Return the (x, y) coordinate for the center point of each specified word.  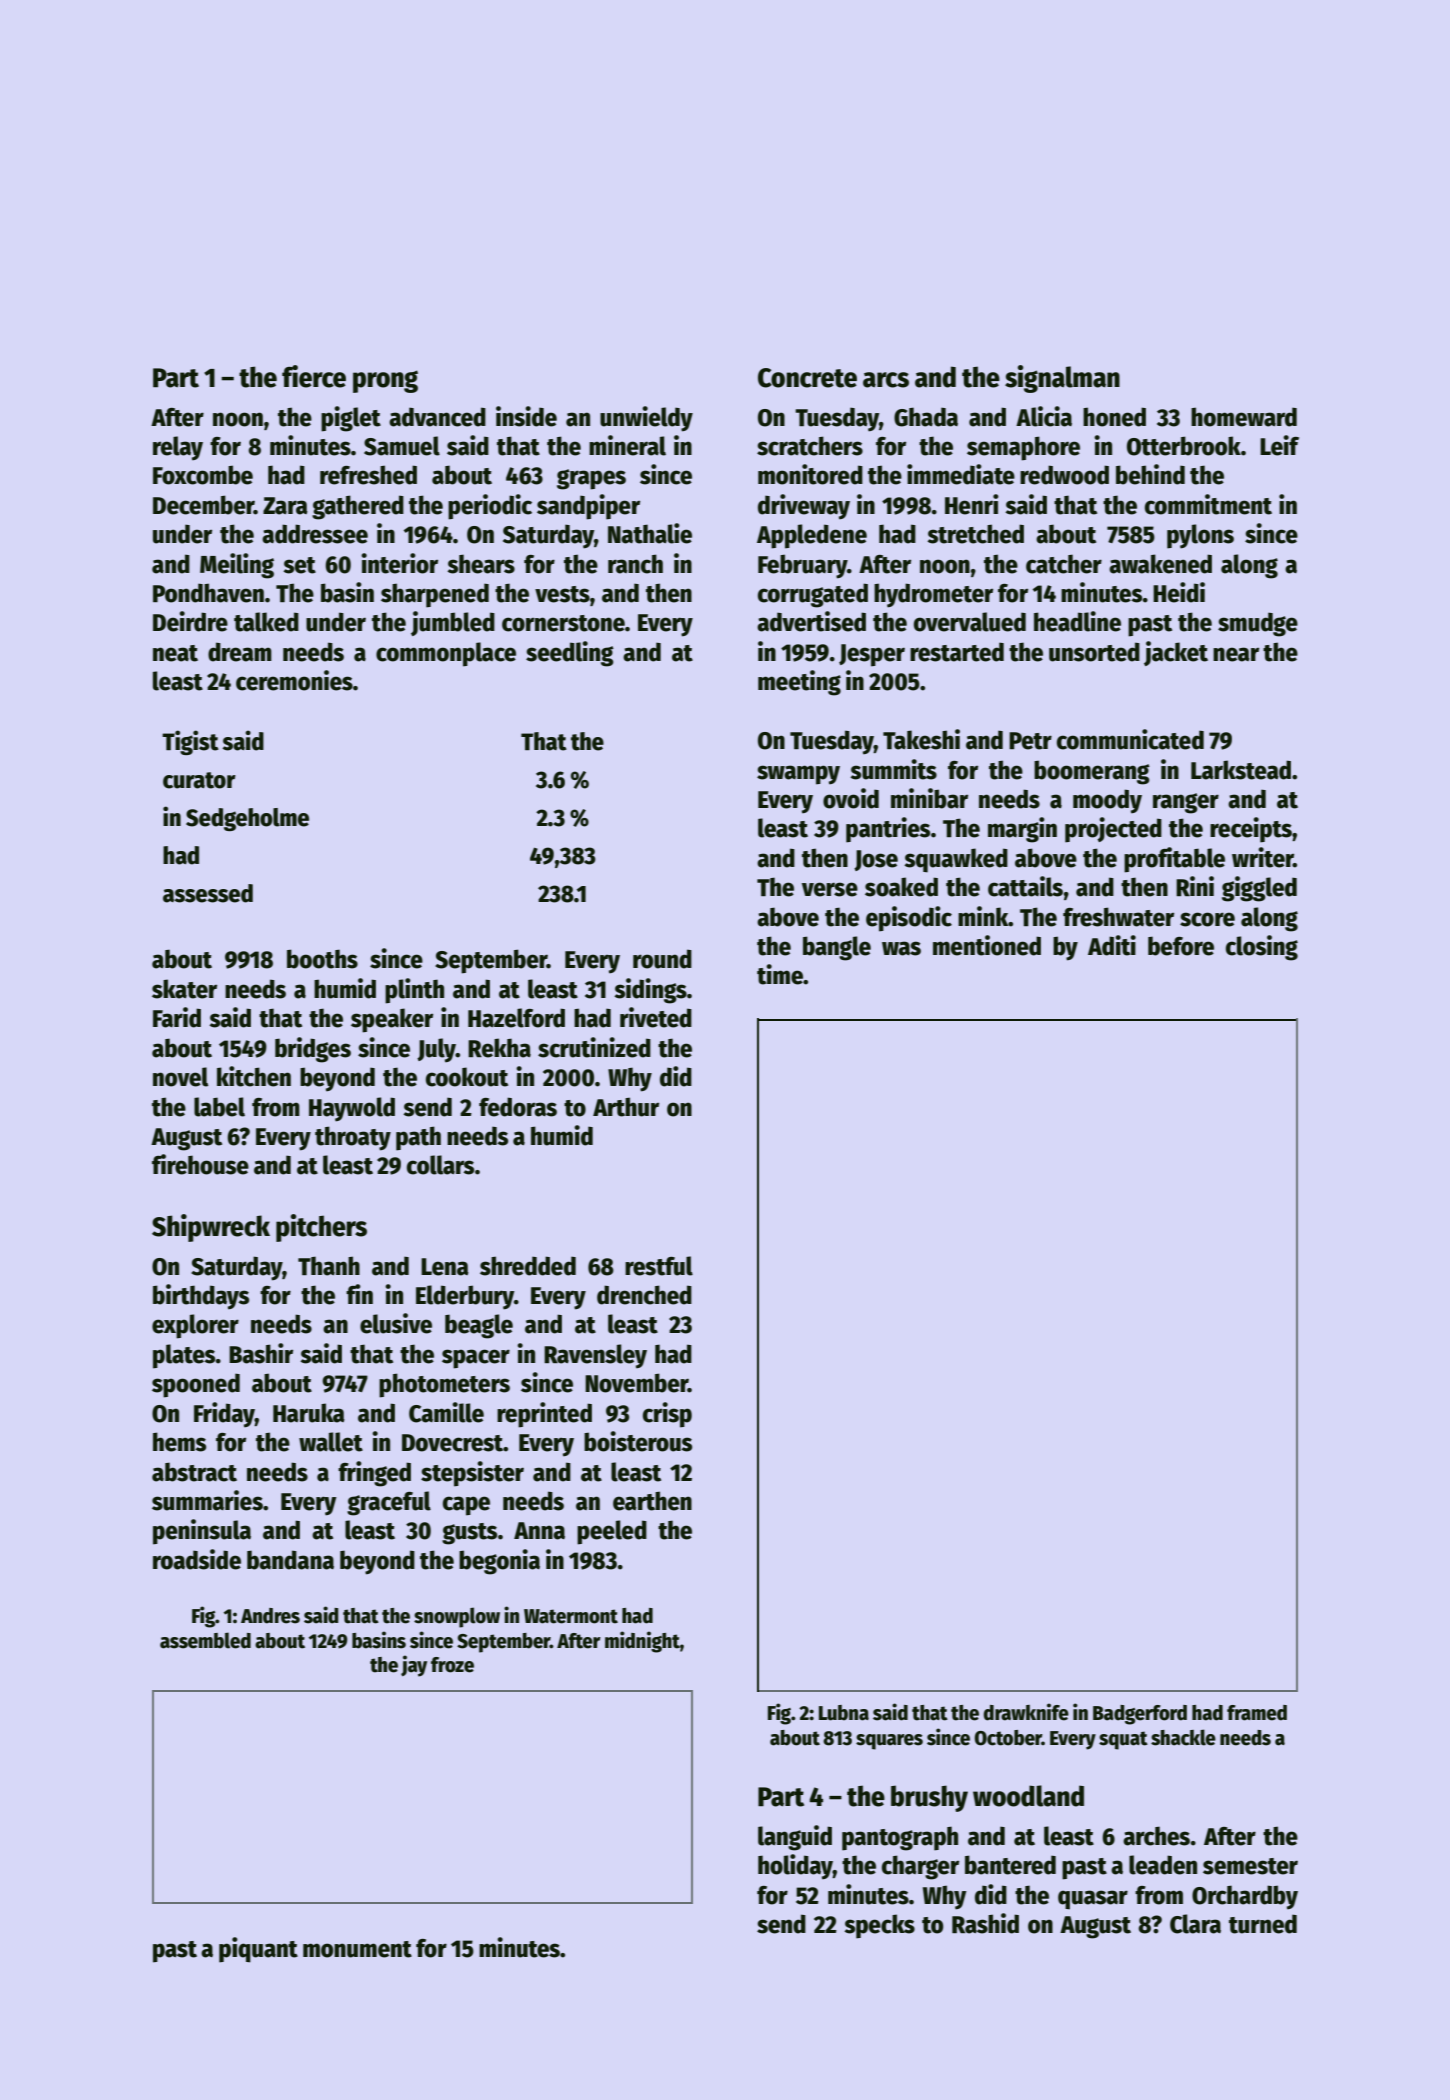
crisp (667, 1415)
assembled (205, 1640)
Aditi (1112, 945)
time (780, 974)
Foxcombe (203, 475)
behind (1150, 474)
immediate (961, 474)
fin (359, 1294)
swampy (798, 775)
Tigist (190, 742)
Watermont (571, 1616)
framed (1257, 1713)
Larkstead (1241, 770)
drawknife (1026, 1712)
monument (357, 1949)
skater (184, 989)
